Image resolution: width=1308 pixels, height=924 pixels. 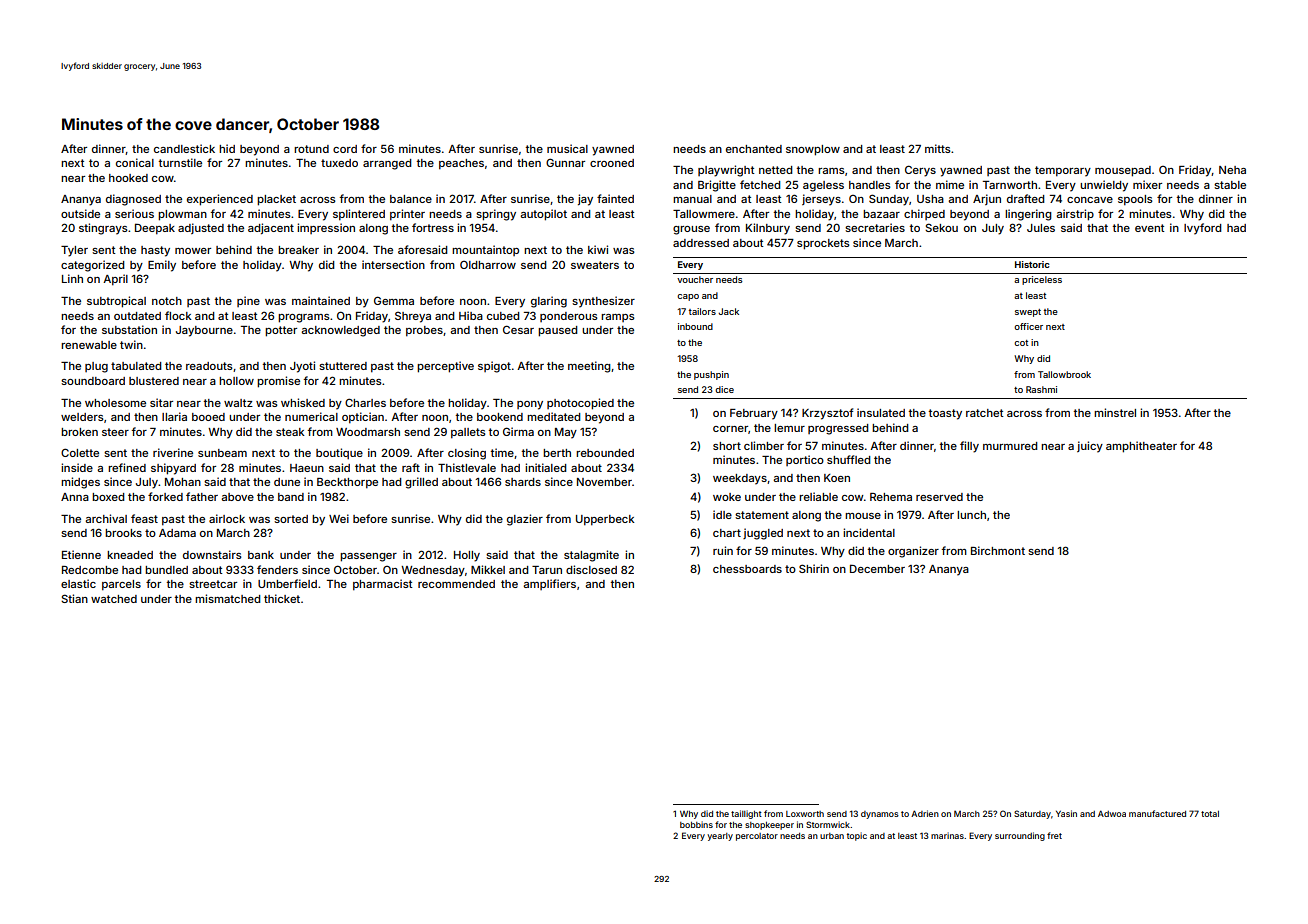 What do you see at coordinates (696, 824) in the image?
I see `bobbins` at bounding box center [696, 824].
